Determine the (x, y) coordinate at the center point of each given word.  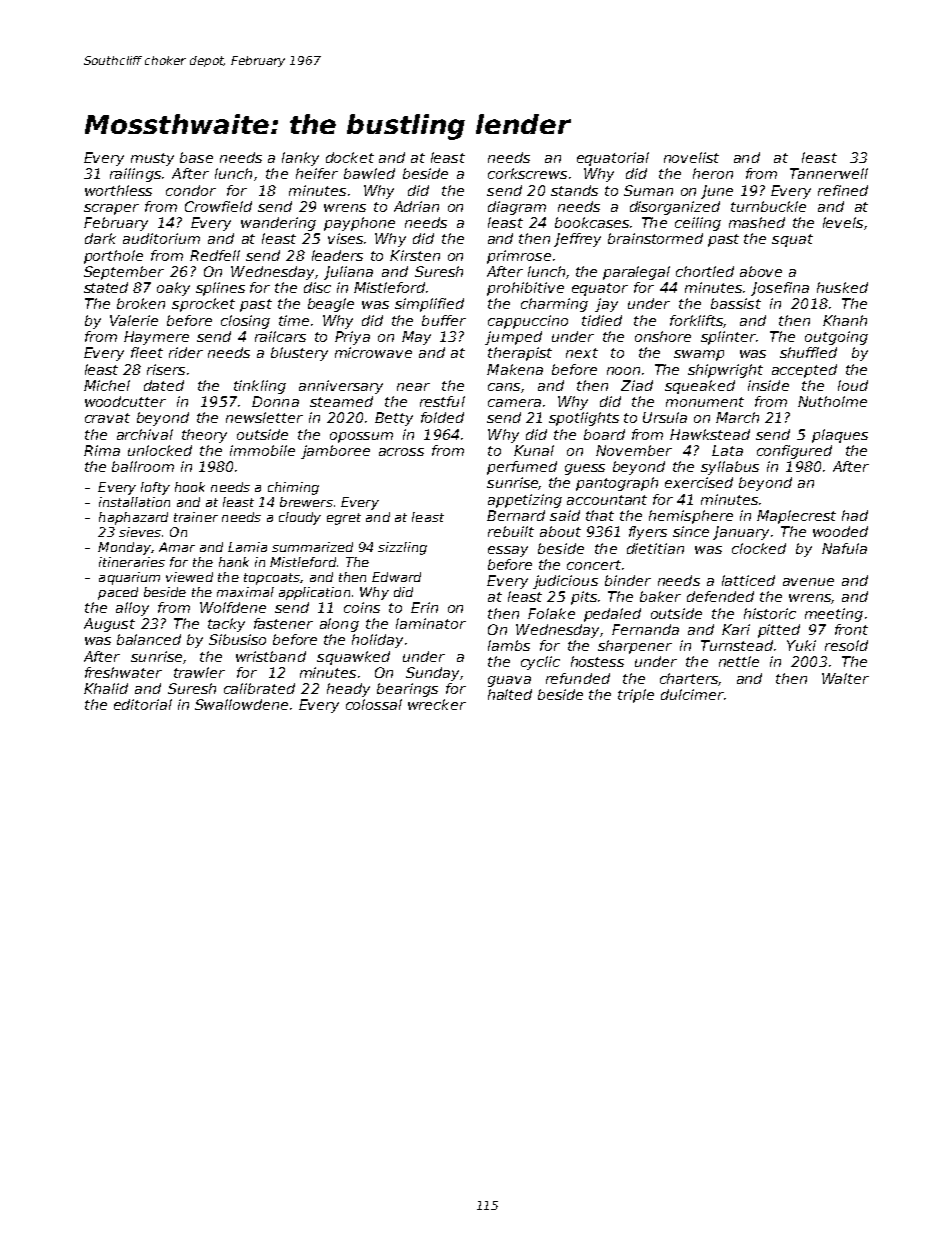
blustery (299, 354)
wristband (271, 656)
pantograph (617, 484)
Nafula (844, 548)
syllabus (730, 468)
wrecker (437, 704)
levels (843, 222)
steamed (341, 401)
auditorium (161, 238)
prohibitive (525, 289)
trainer (196, 517)
